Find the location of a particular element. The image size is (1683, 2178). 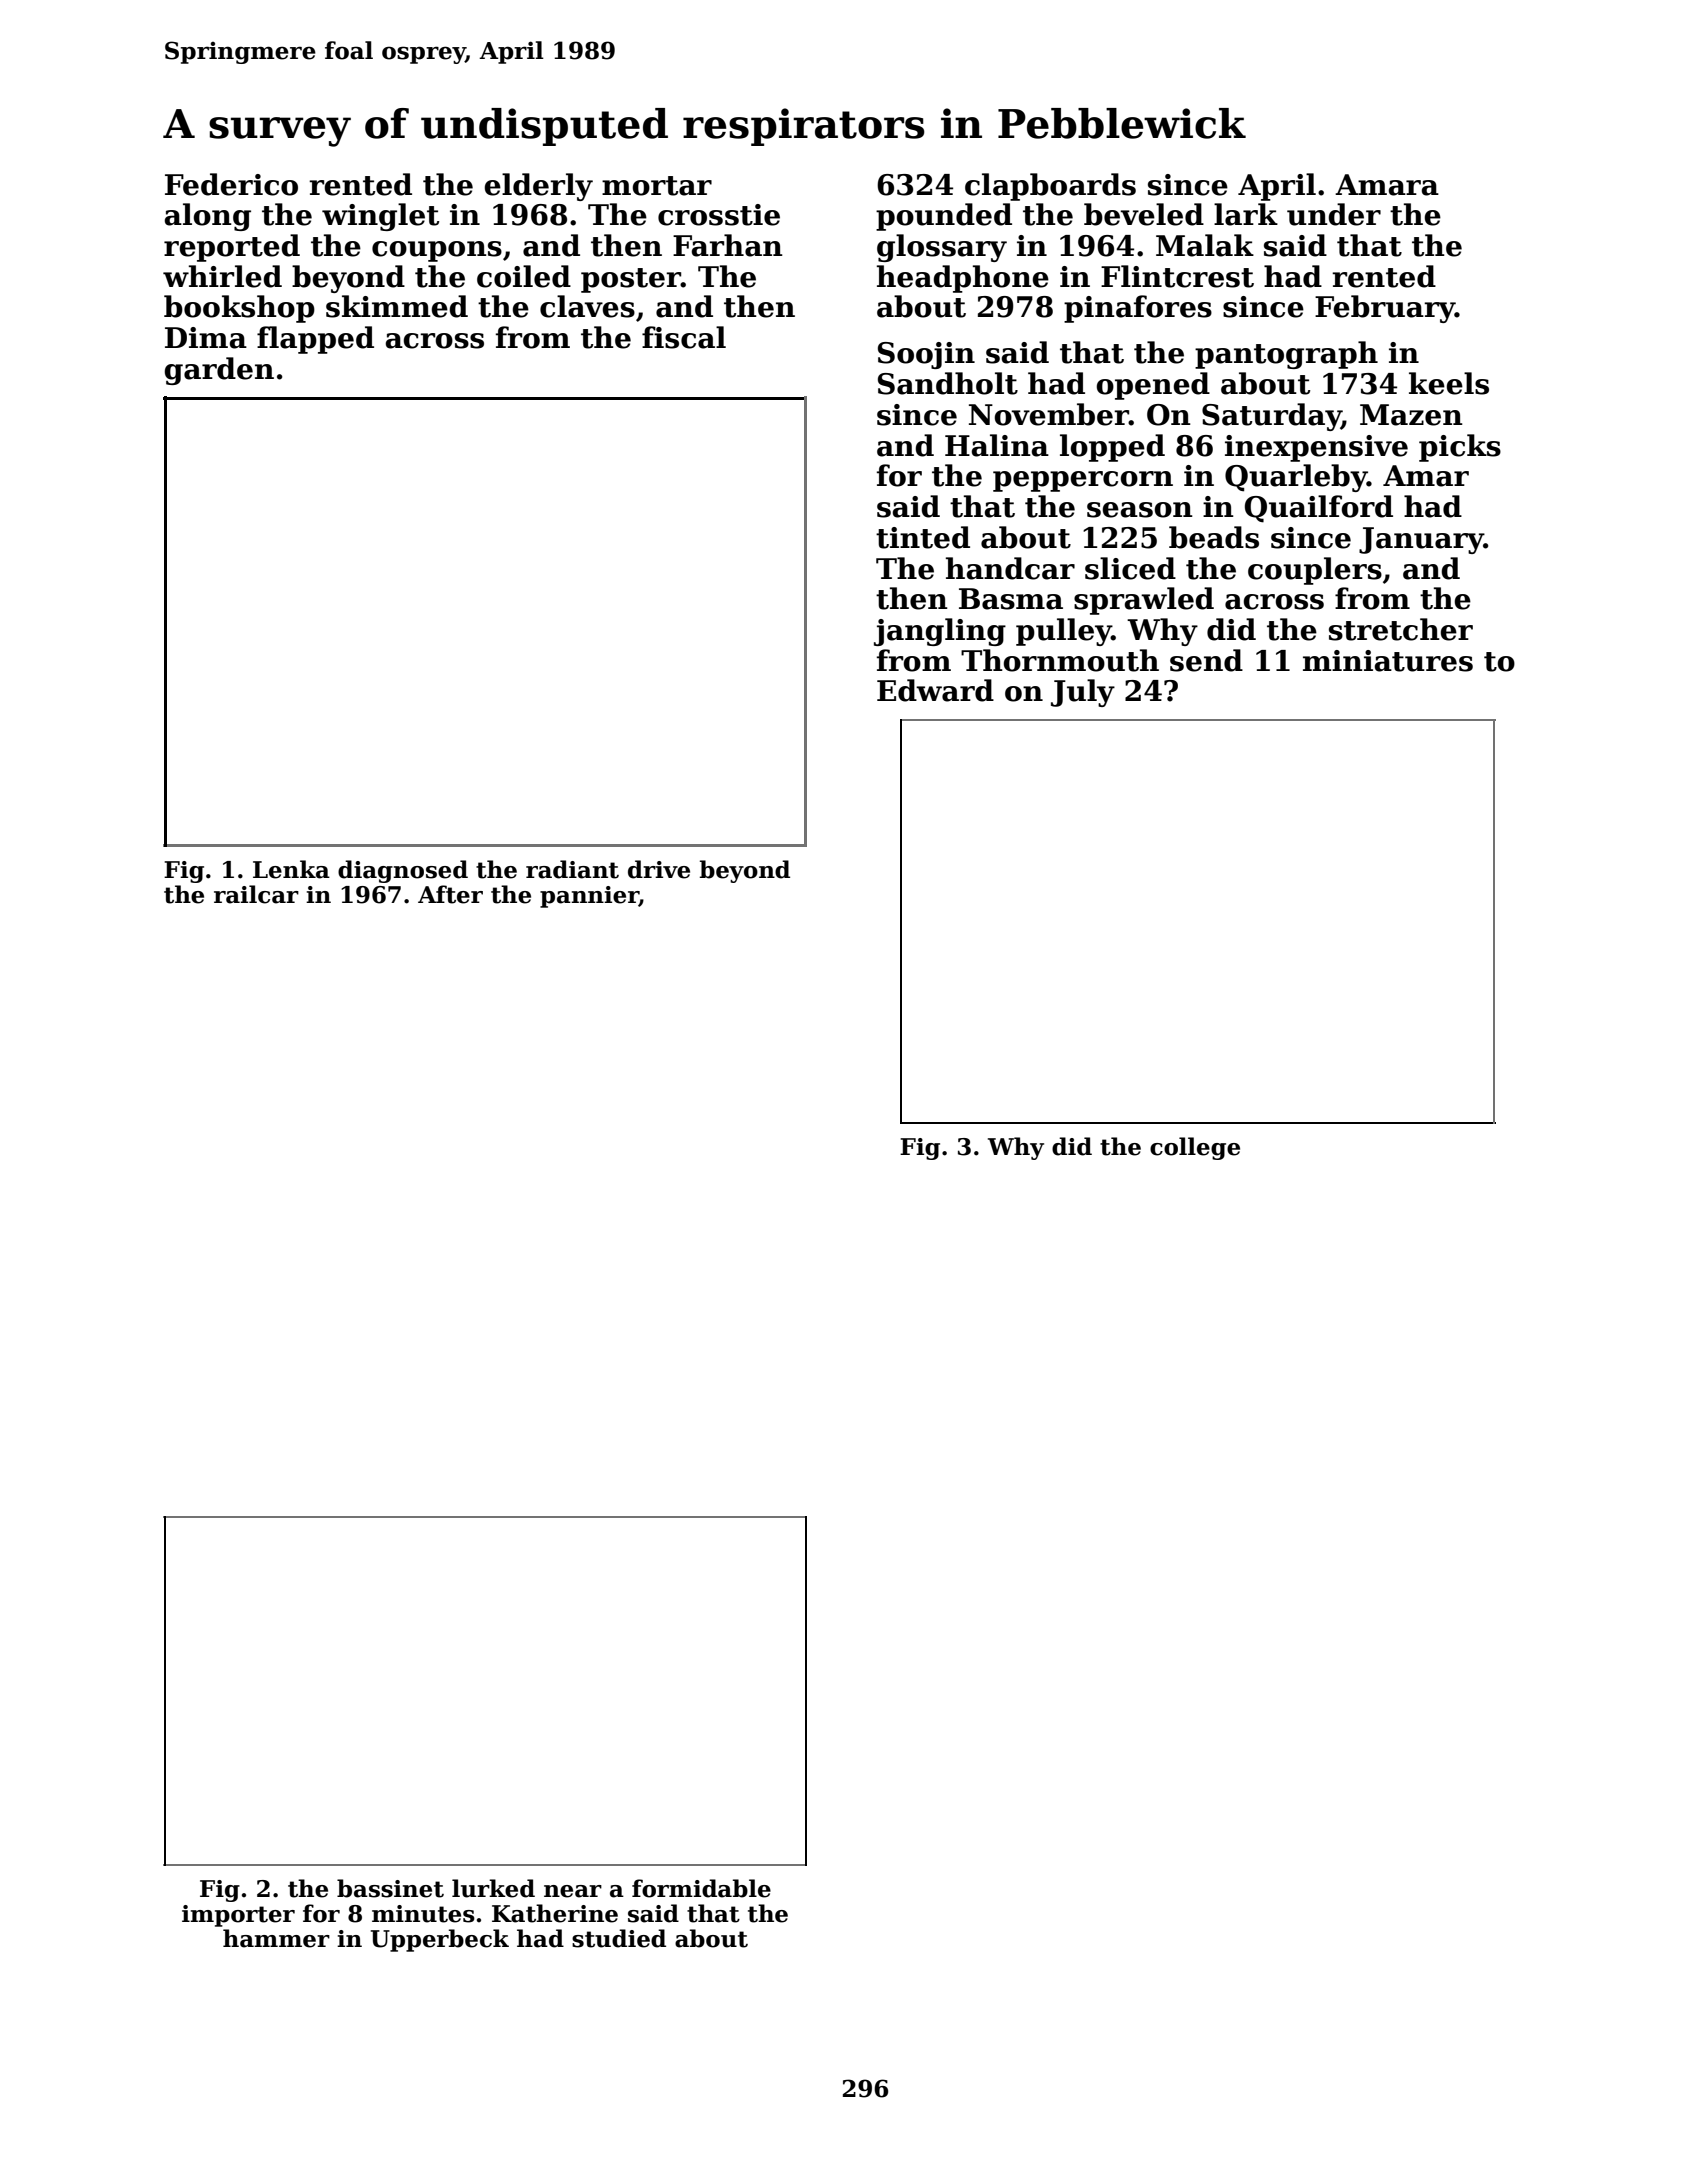

winglet is located at coordinates (380, 217).
